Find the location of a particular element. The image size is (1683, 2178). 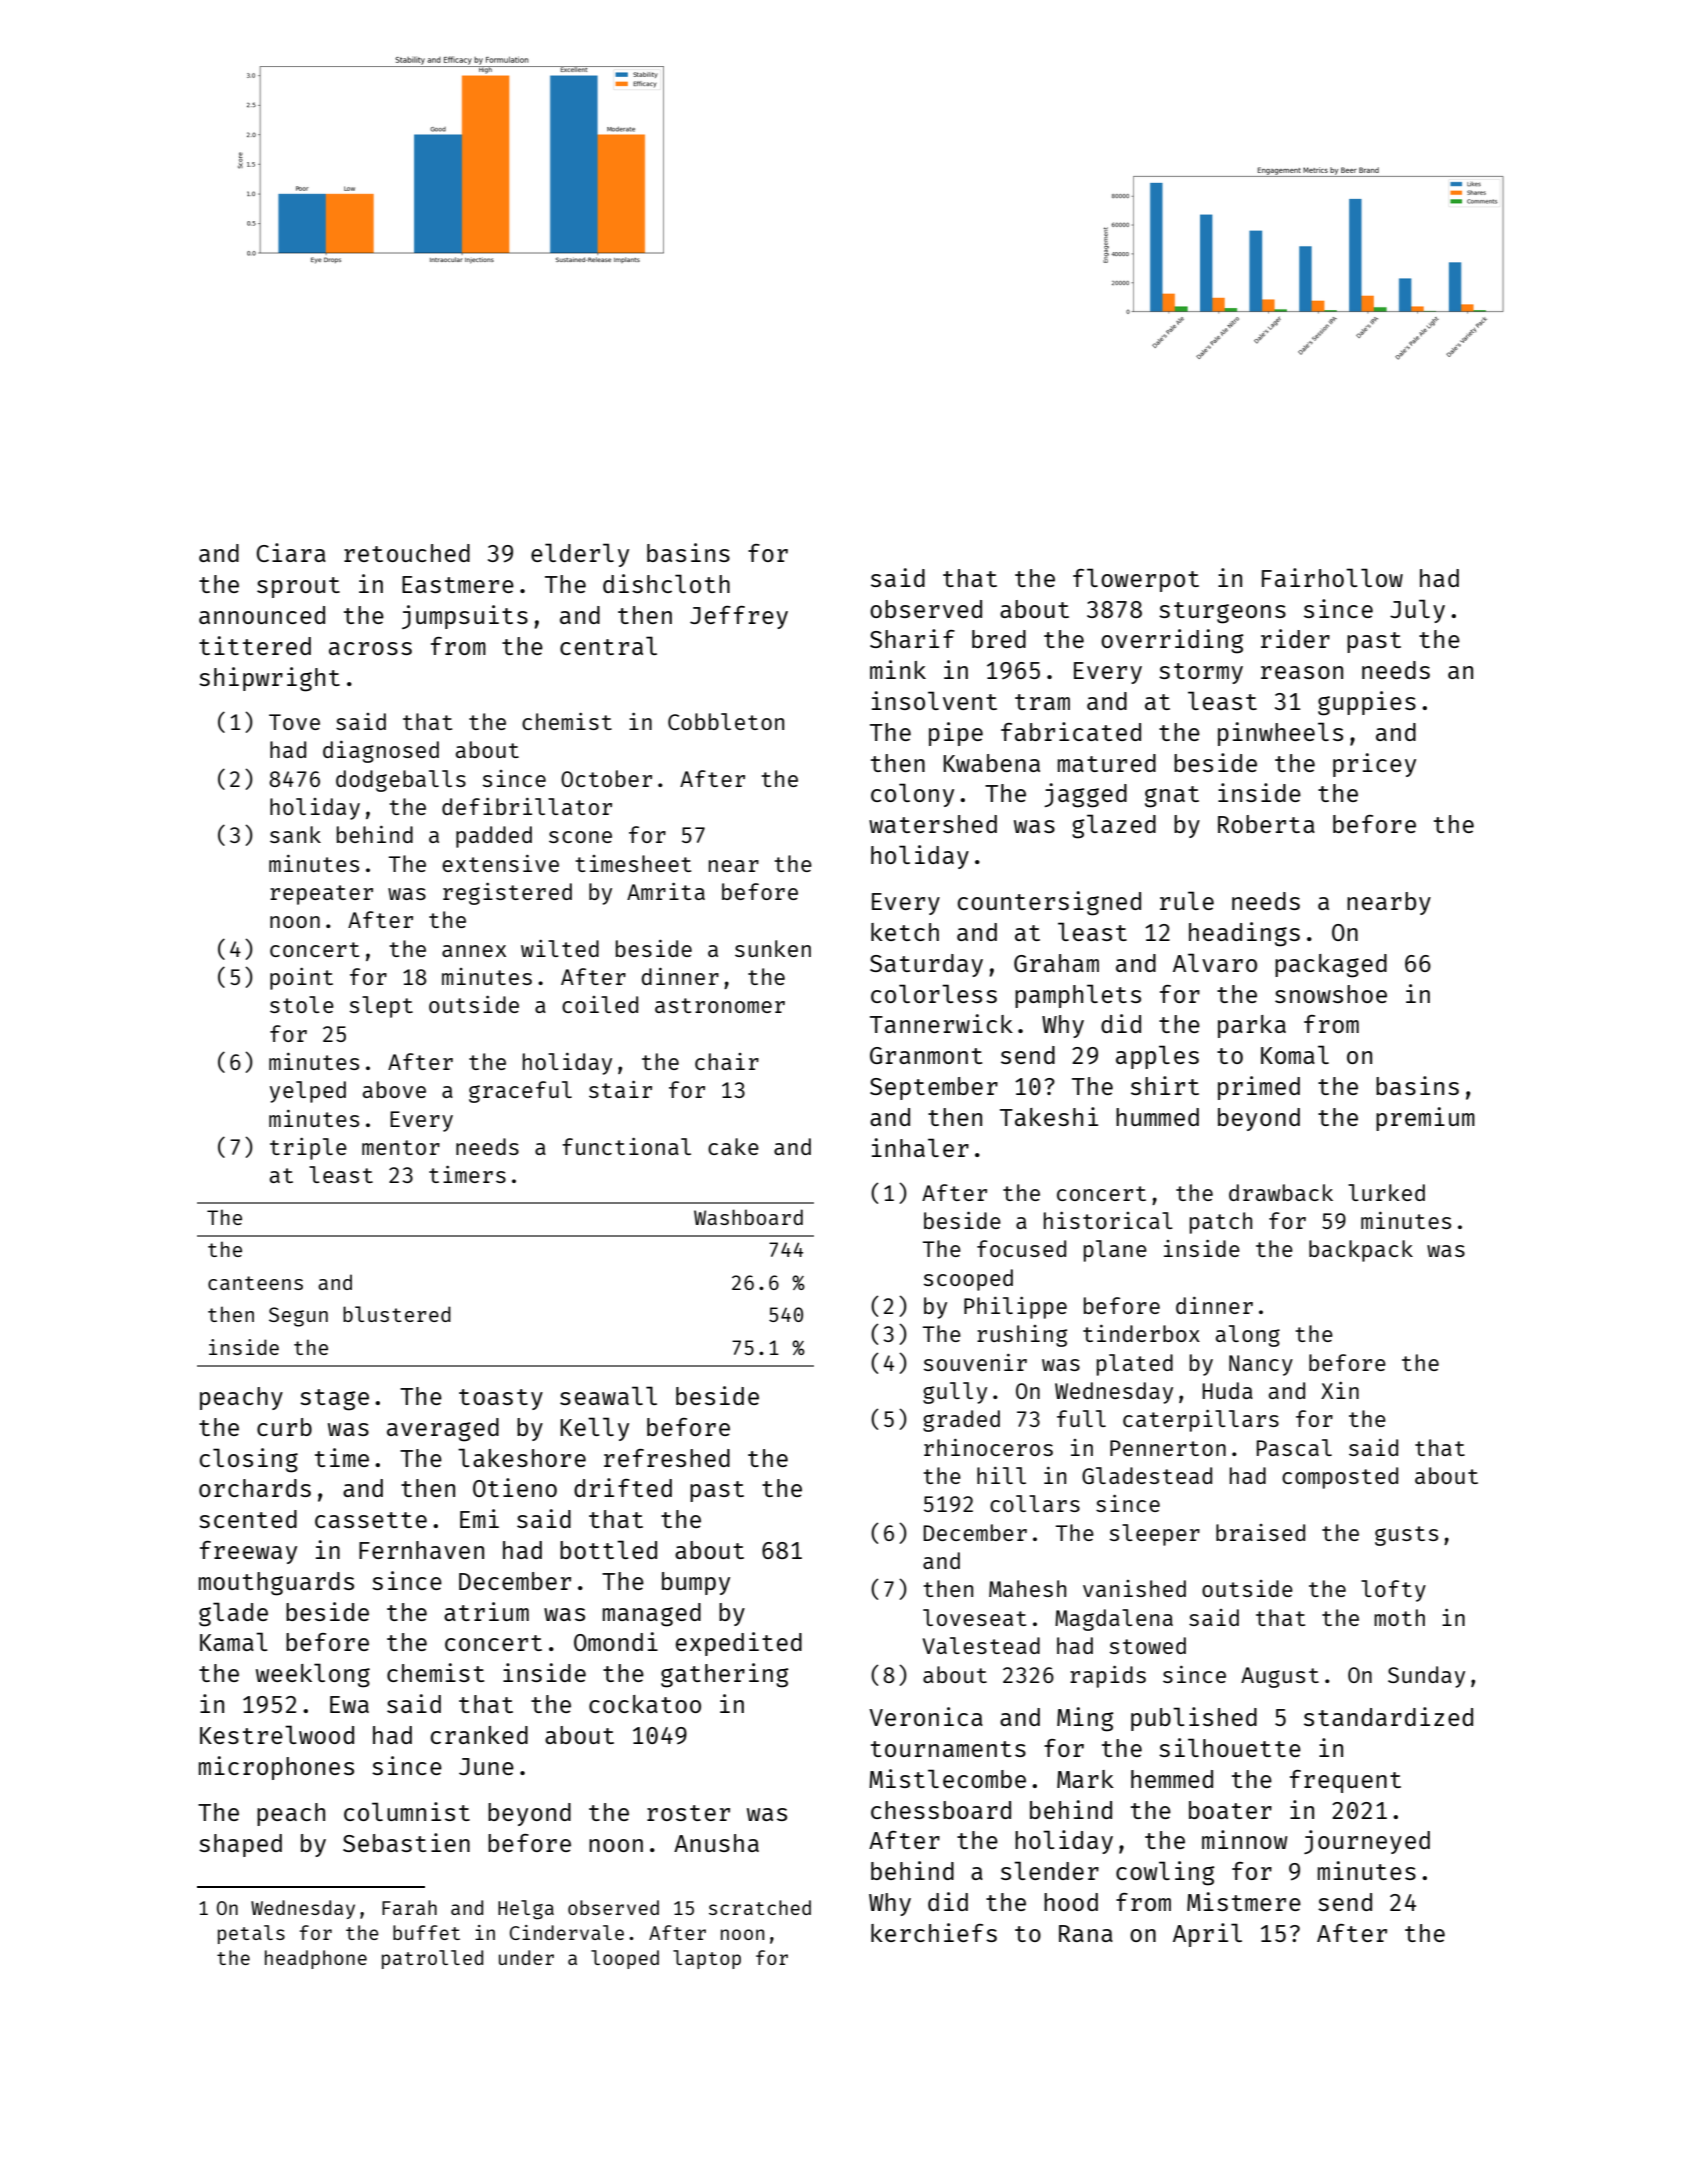

hill is located at coordinates (1001, 1475).
